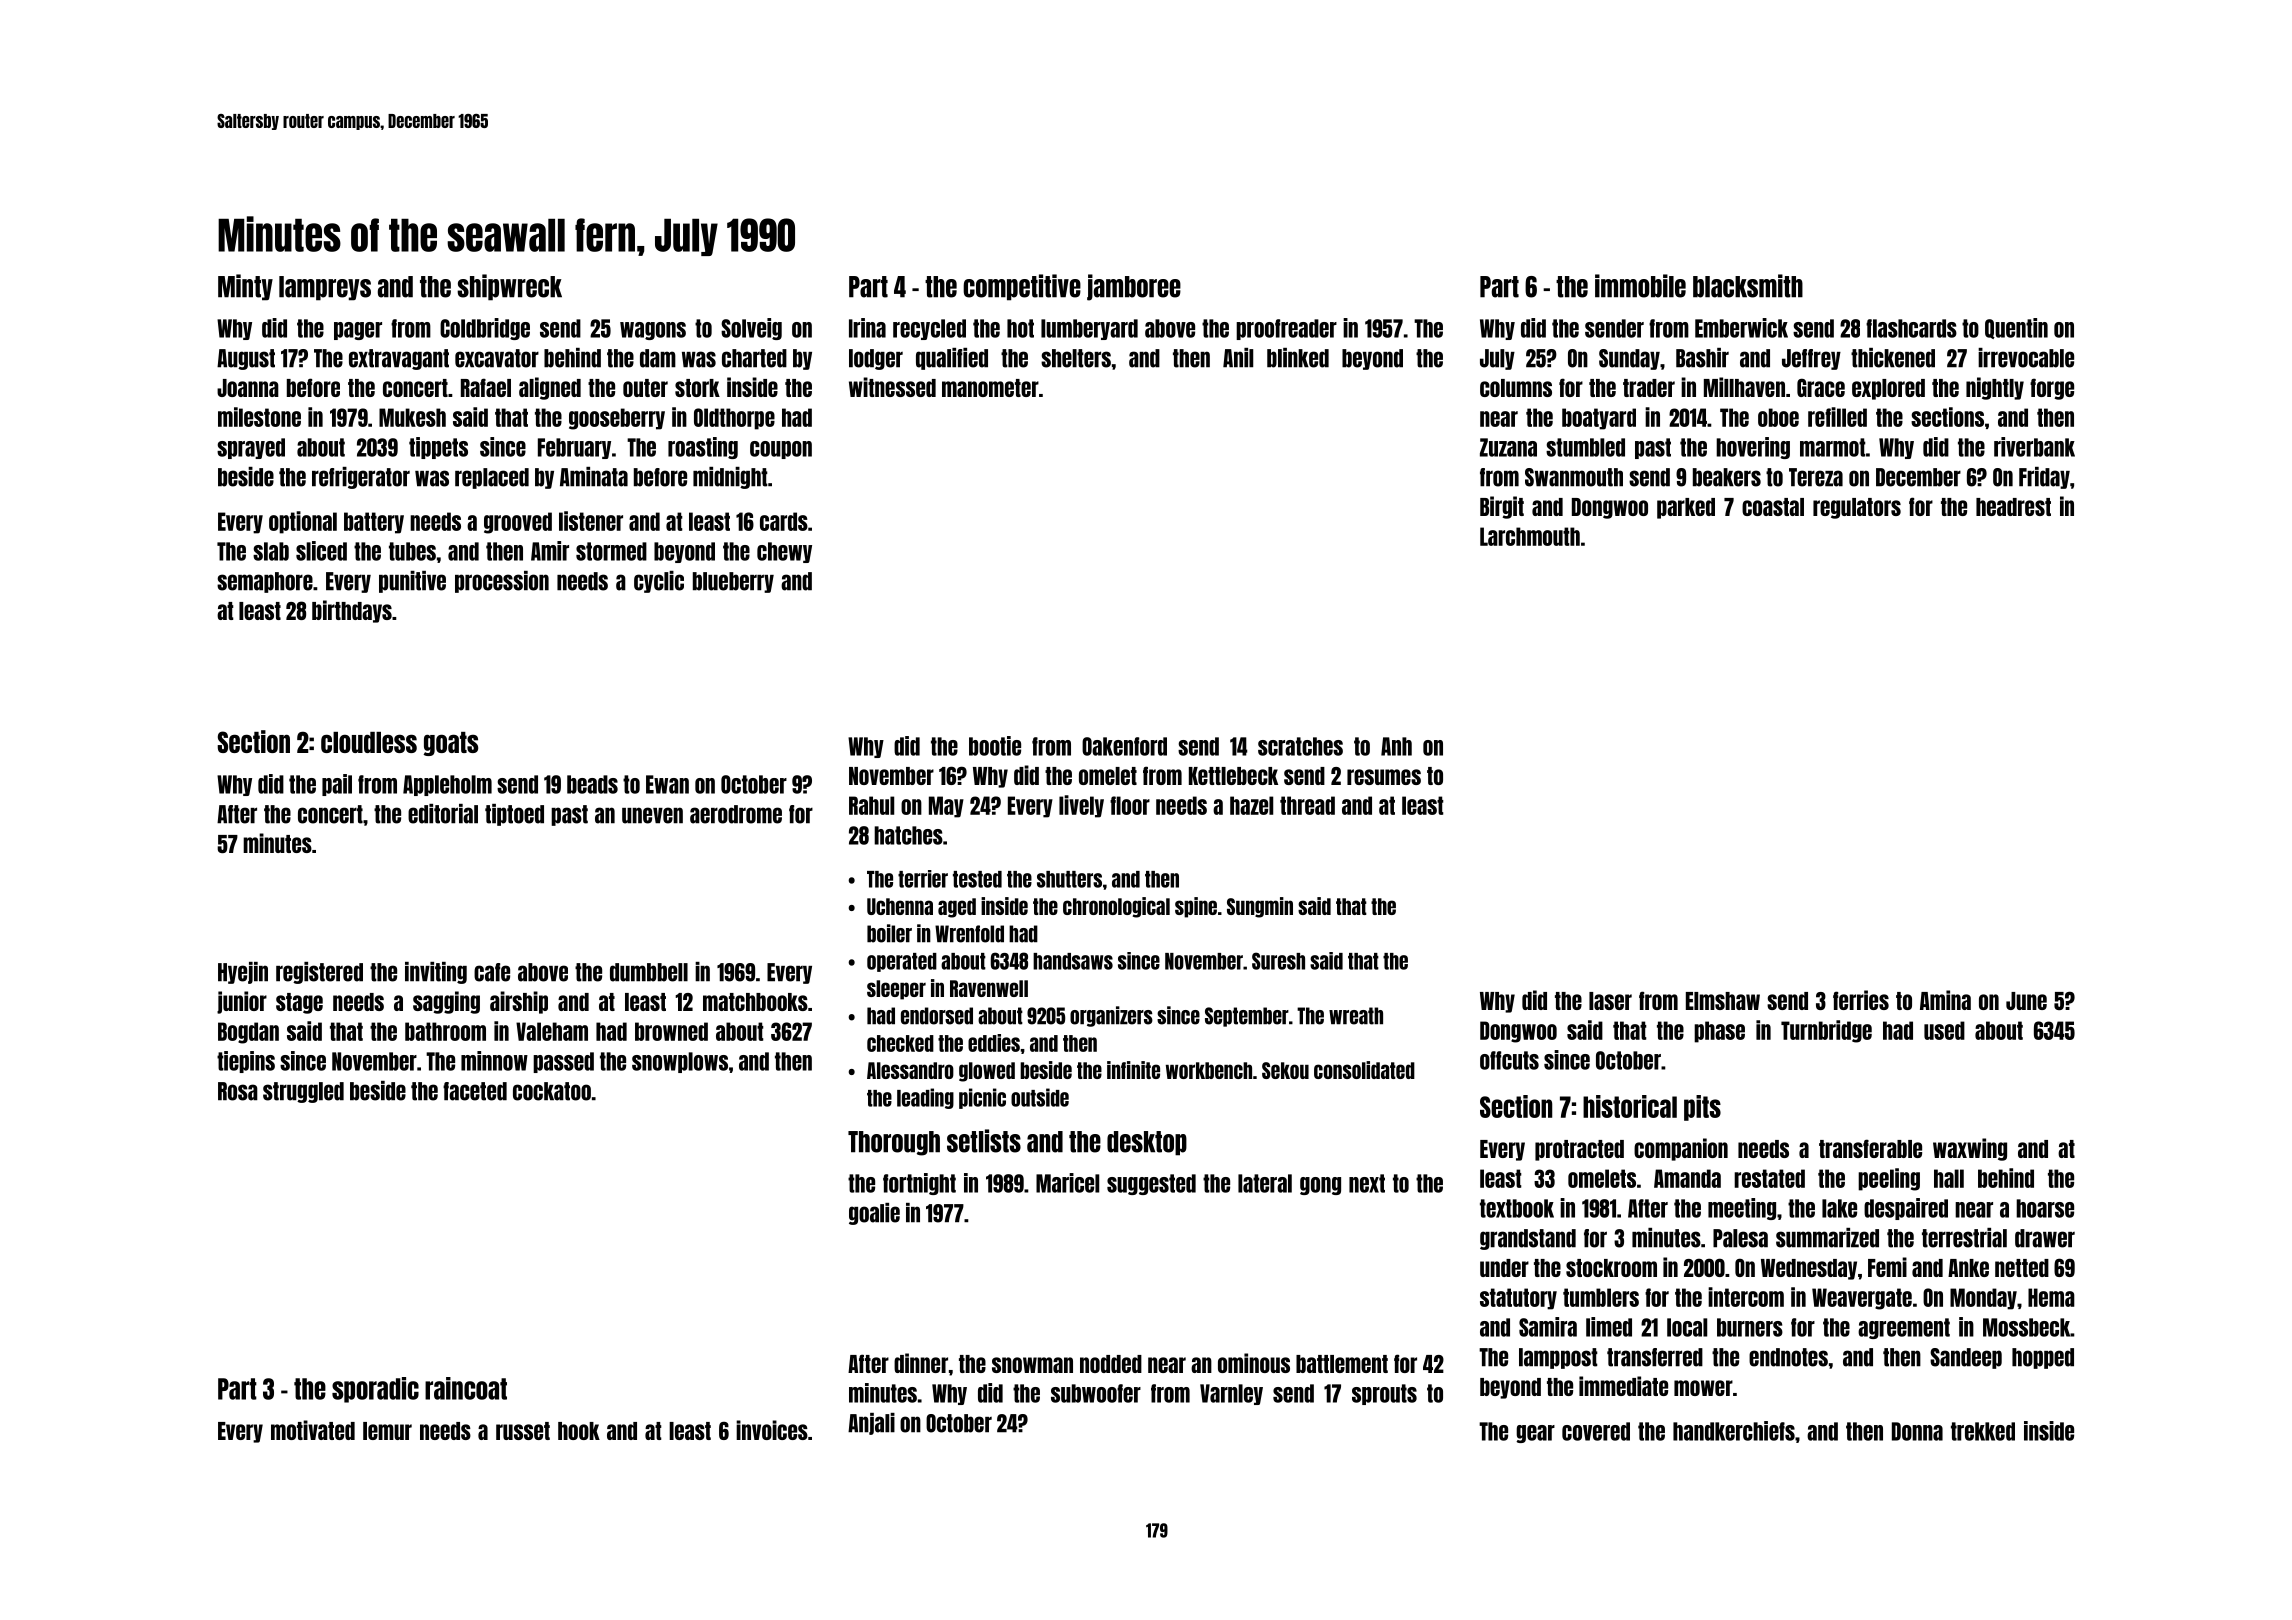 Image resolution: width=2292 pixels, height=1620 pixels. Describe the element at coordinates (265, 582) in the image. I see `semaphore` at that location.
